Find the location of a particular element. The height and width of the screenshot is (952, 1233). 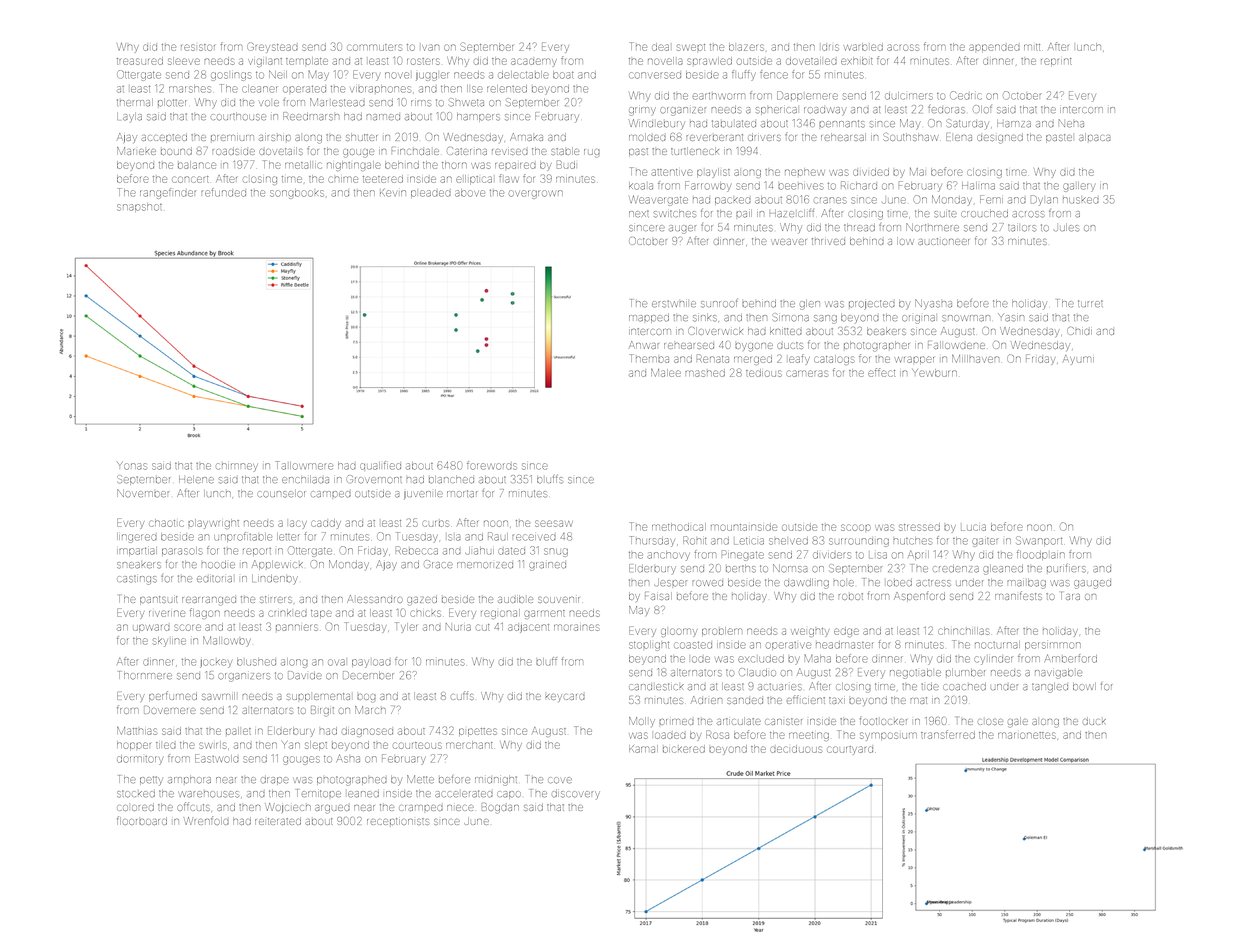

transferred is located at coordinates (948, 734).
